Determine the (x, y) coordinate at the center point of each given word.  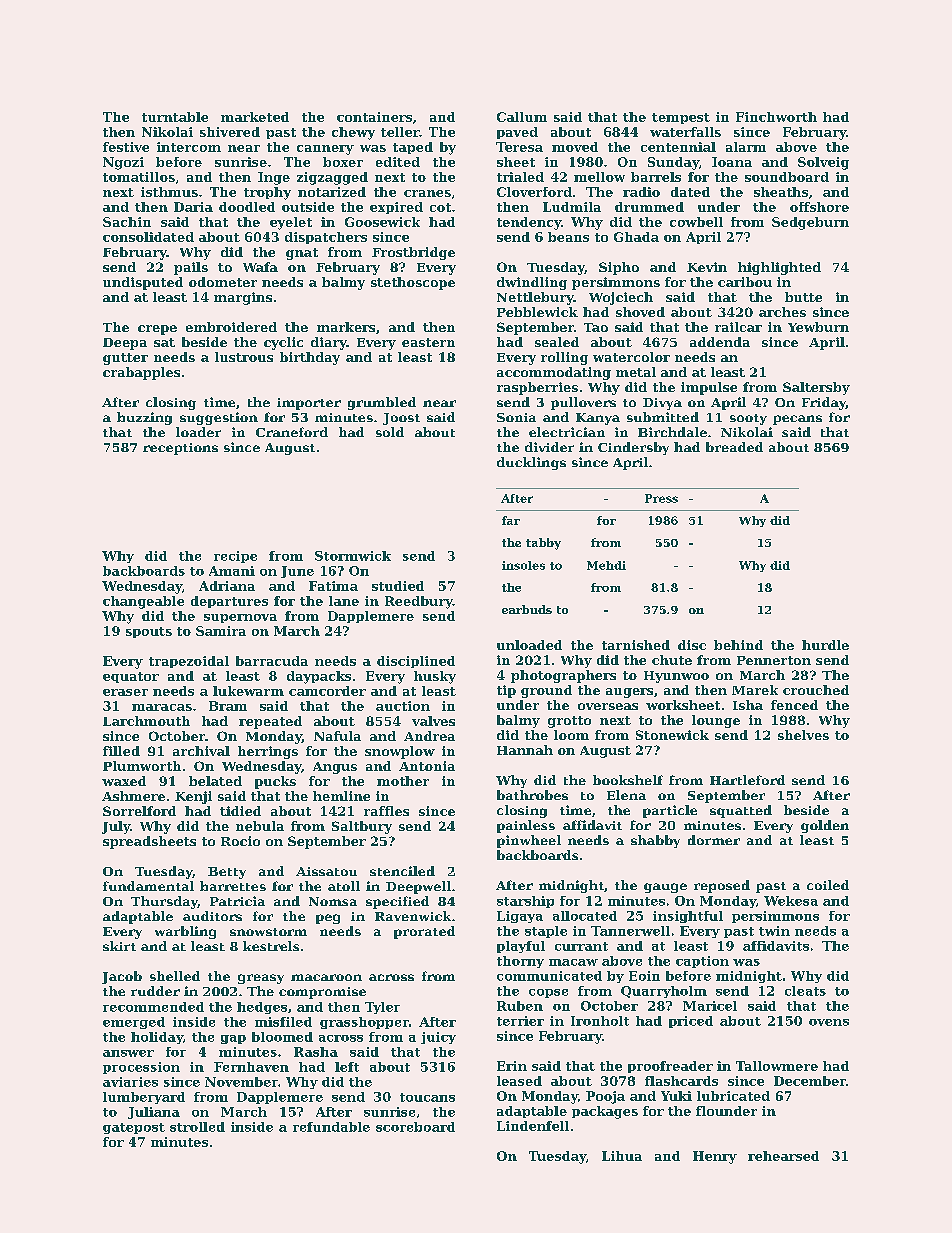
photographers (563, 676)
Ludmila (572, 207)
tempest (681, 118)
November (241, 1082)
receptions (180, 449)
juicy (438, 1038)
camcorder (327, 691)
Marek (755, 690)
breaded (734, 447)
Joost (401, 419)
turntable (175, 117)
